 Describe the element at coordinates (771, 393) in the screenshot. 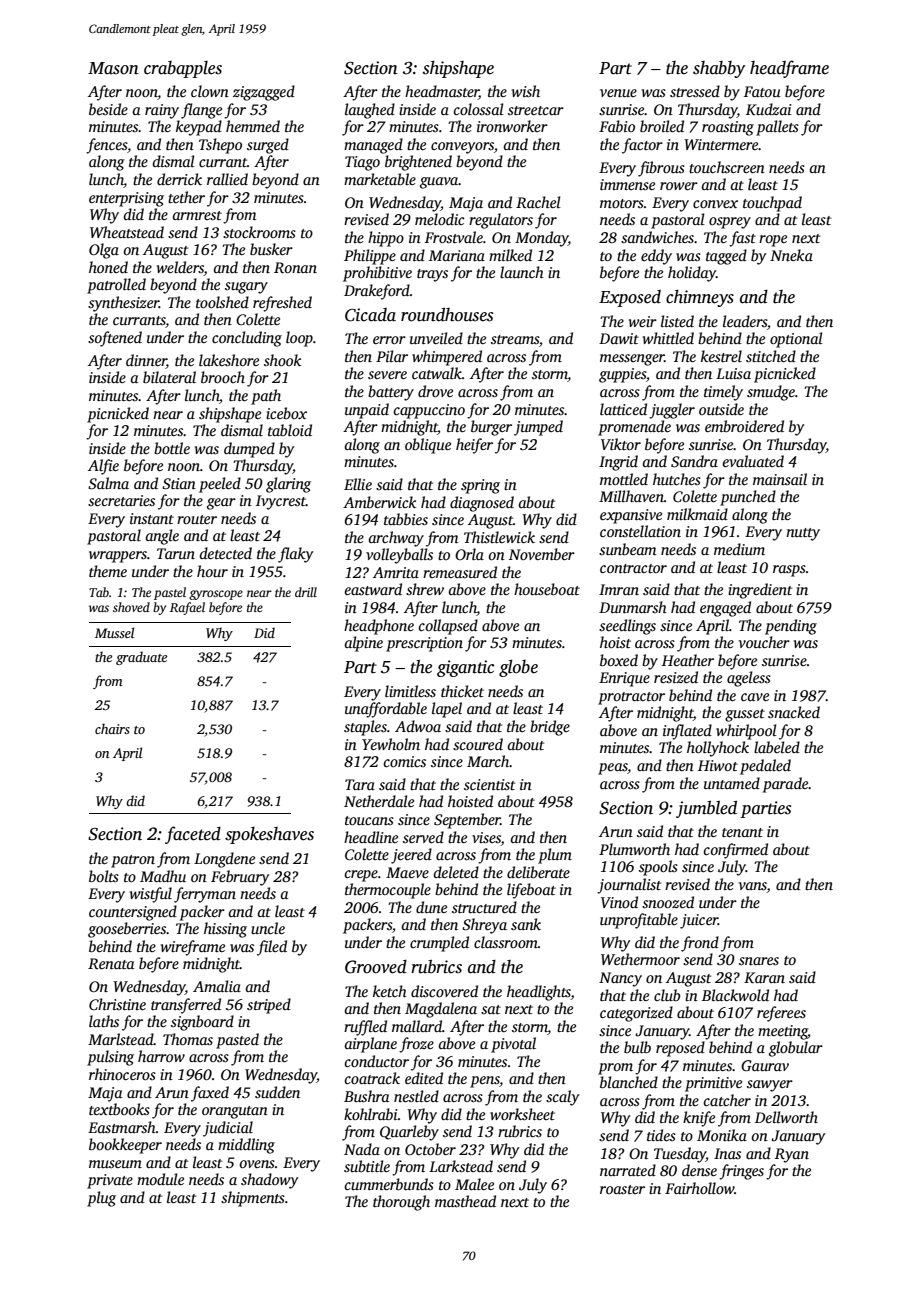

I see `smudge` at that location.
